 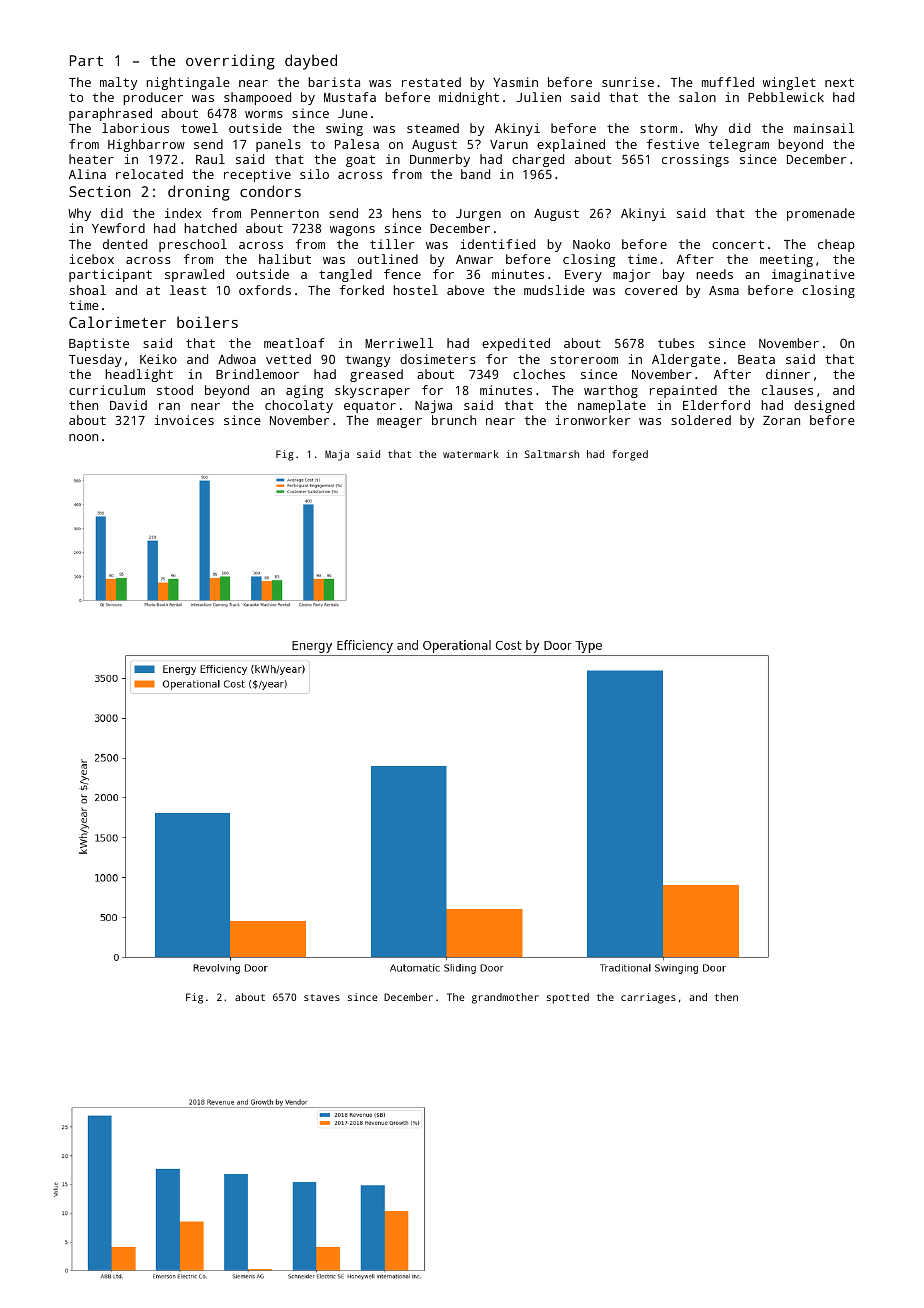 What do you see at coordinates (568, 998) in the page?
I see `spotted` at bounding box center [568, 998].
